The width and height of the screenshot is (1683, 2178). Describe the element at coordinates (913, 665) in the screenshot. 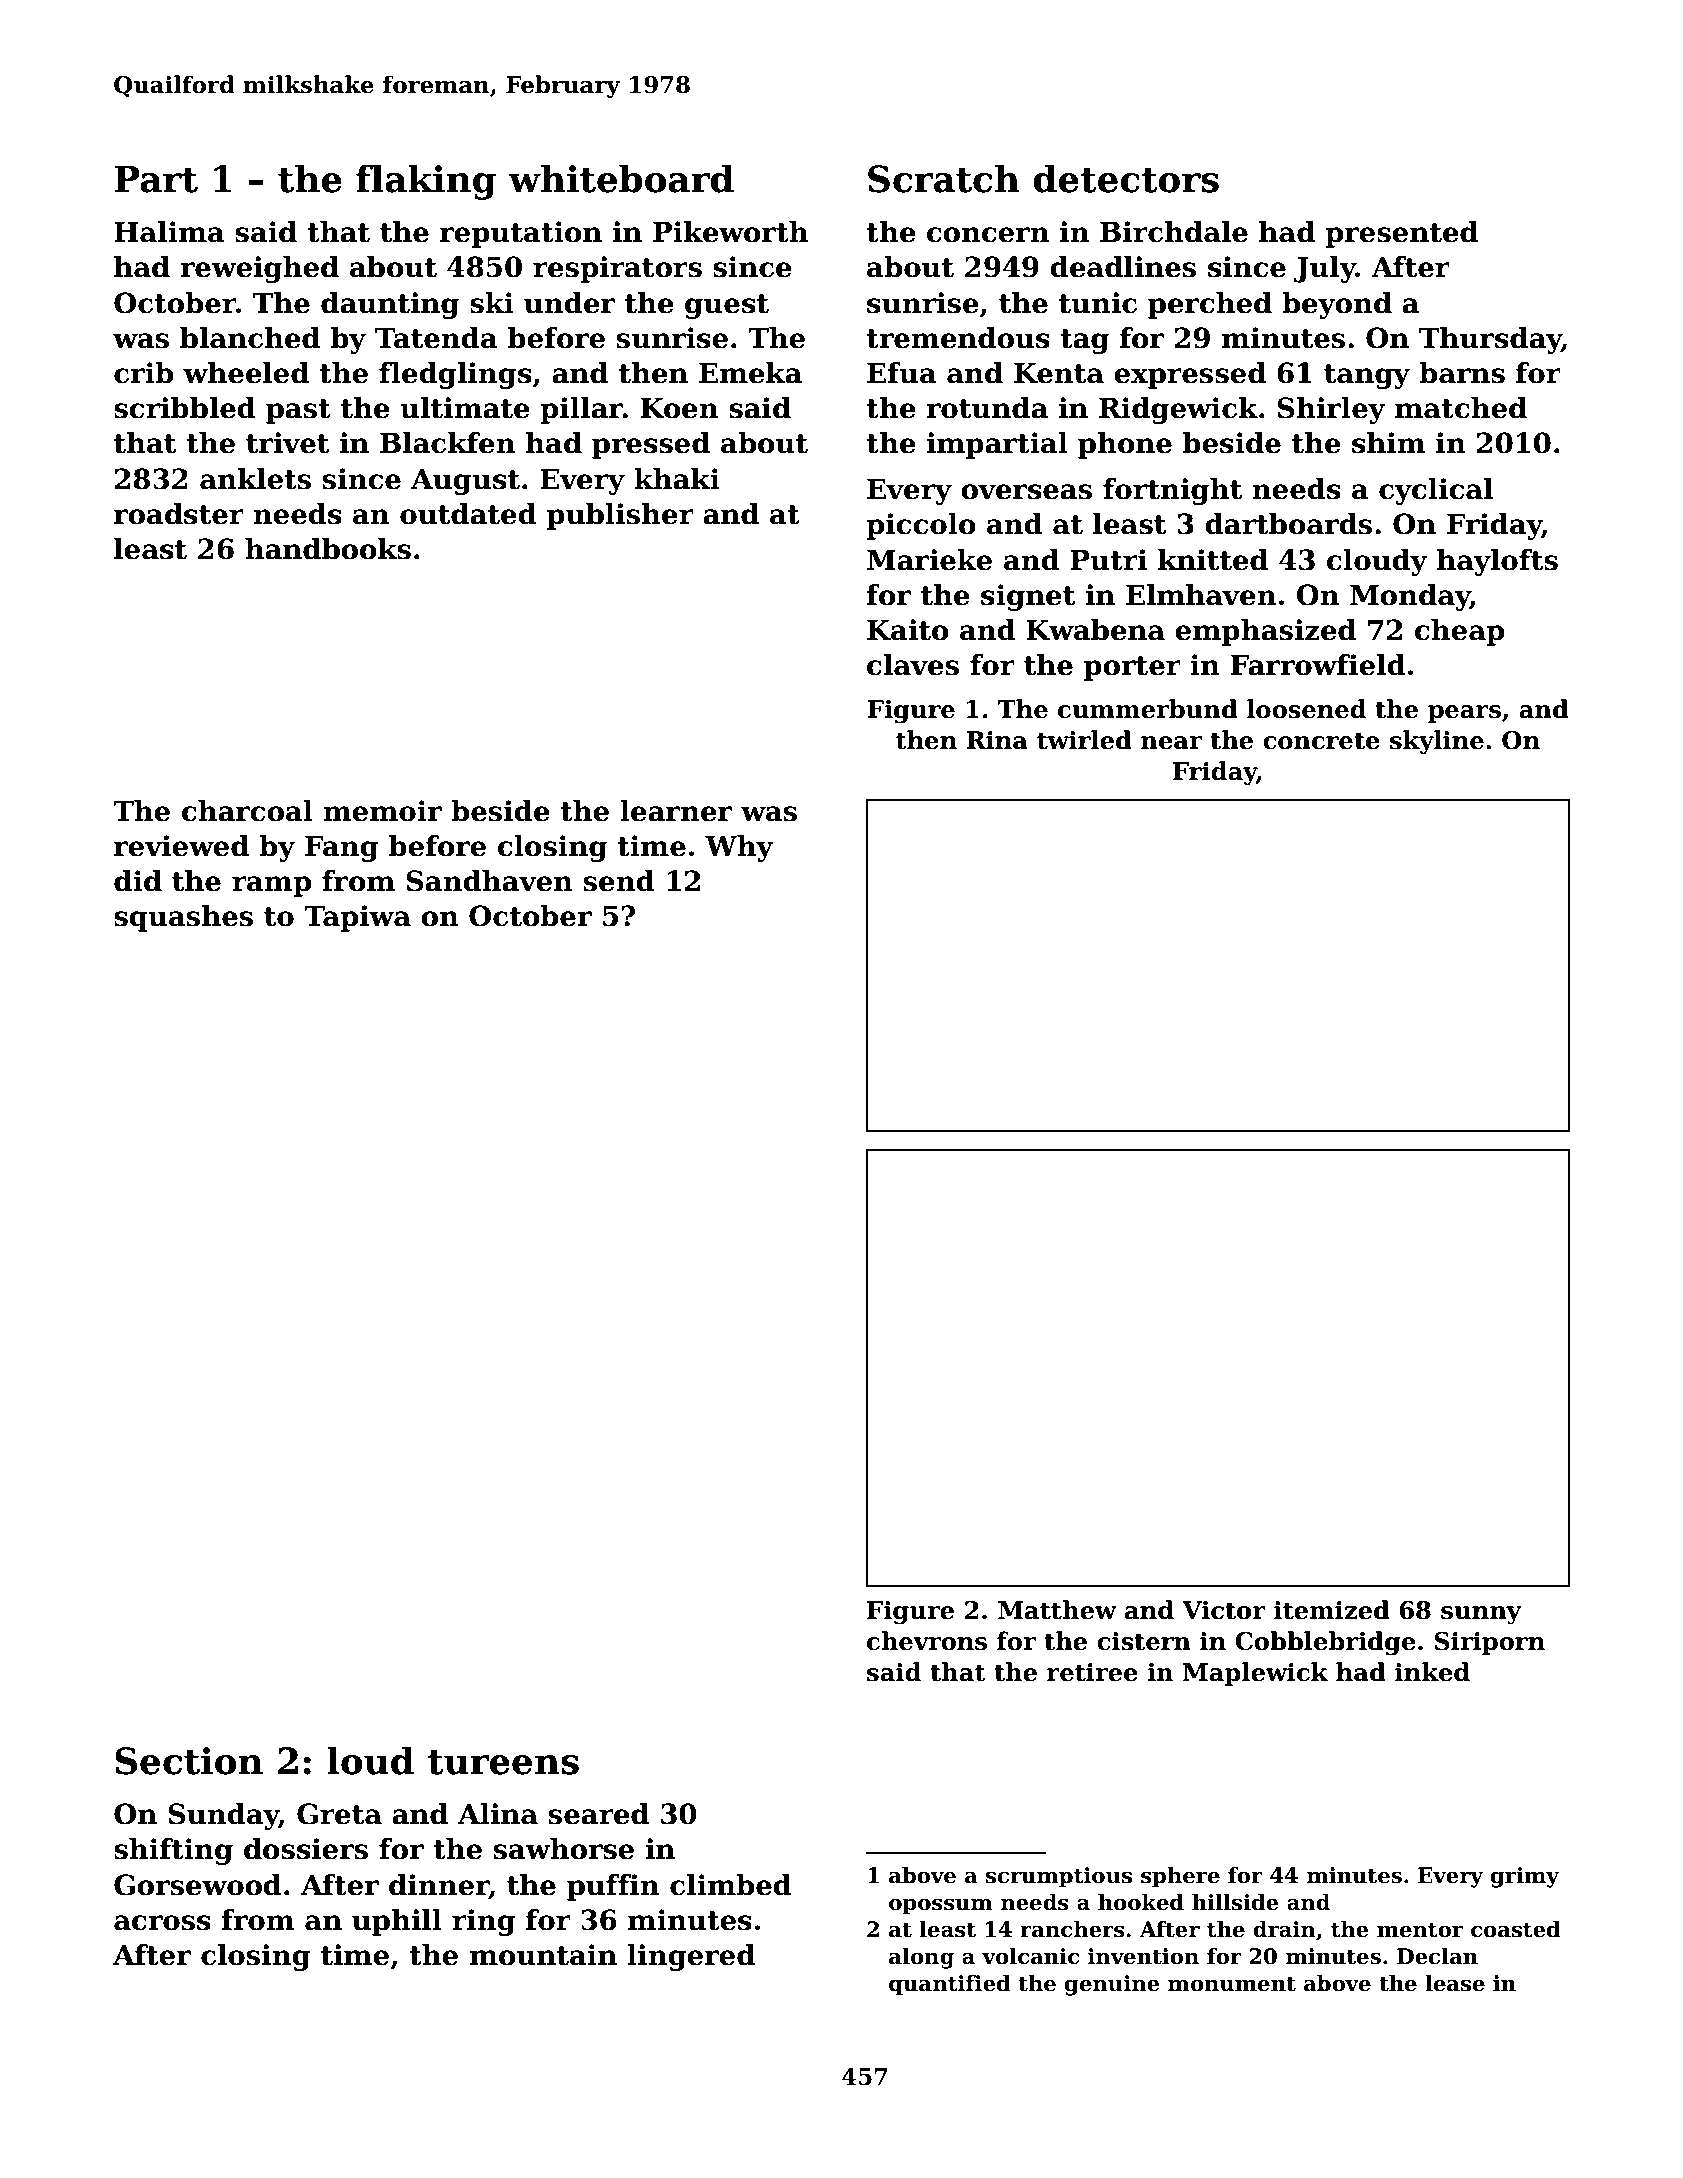

I see `claves` at that location.
